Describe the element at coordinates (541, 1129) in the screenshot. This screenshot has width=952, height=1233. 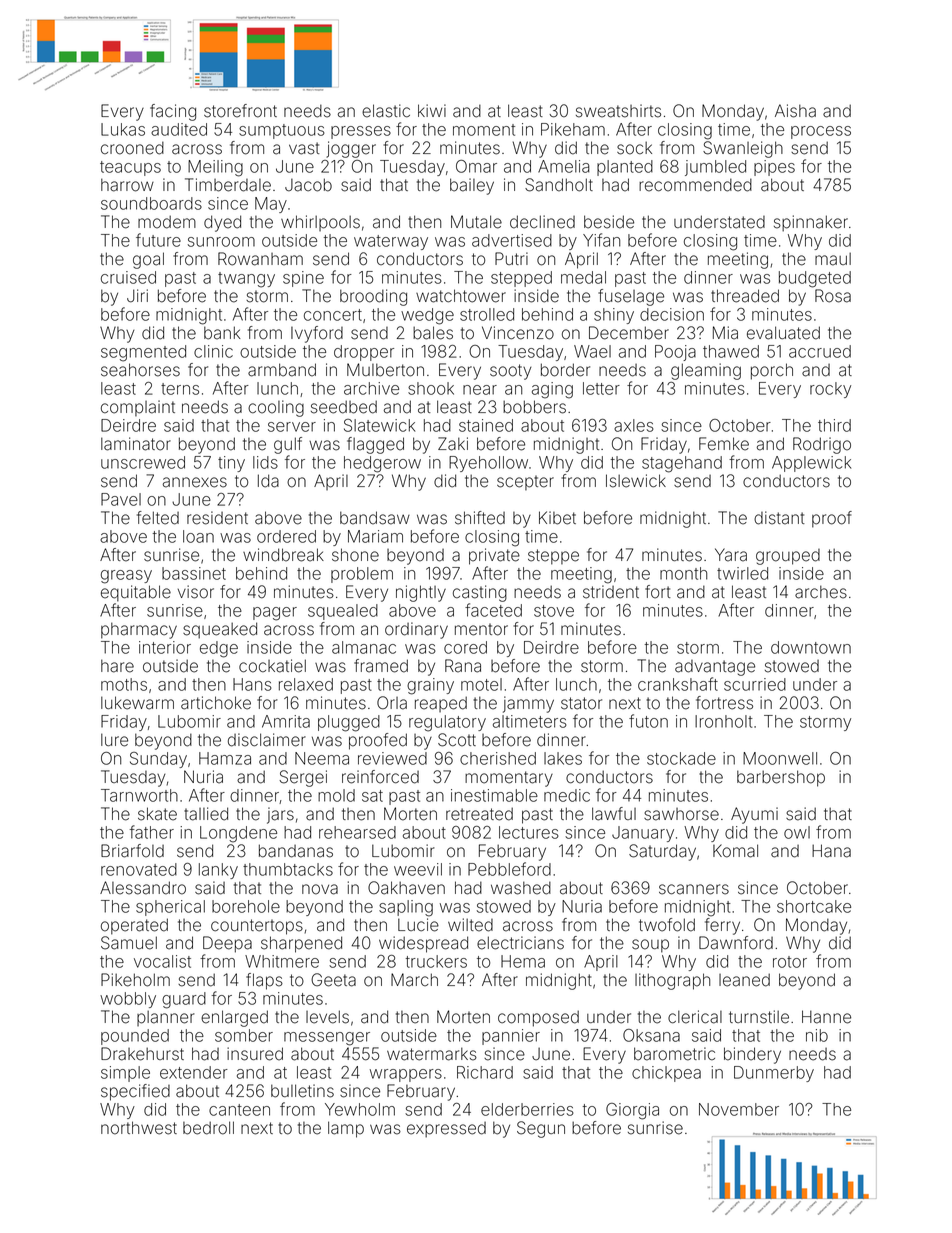
I see `Segun` at that location.
